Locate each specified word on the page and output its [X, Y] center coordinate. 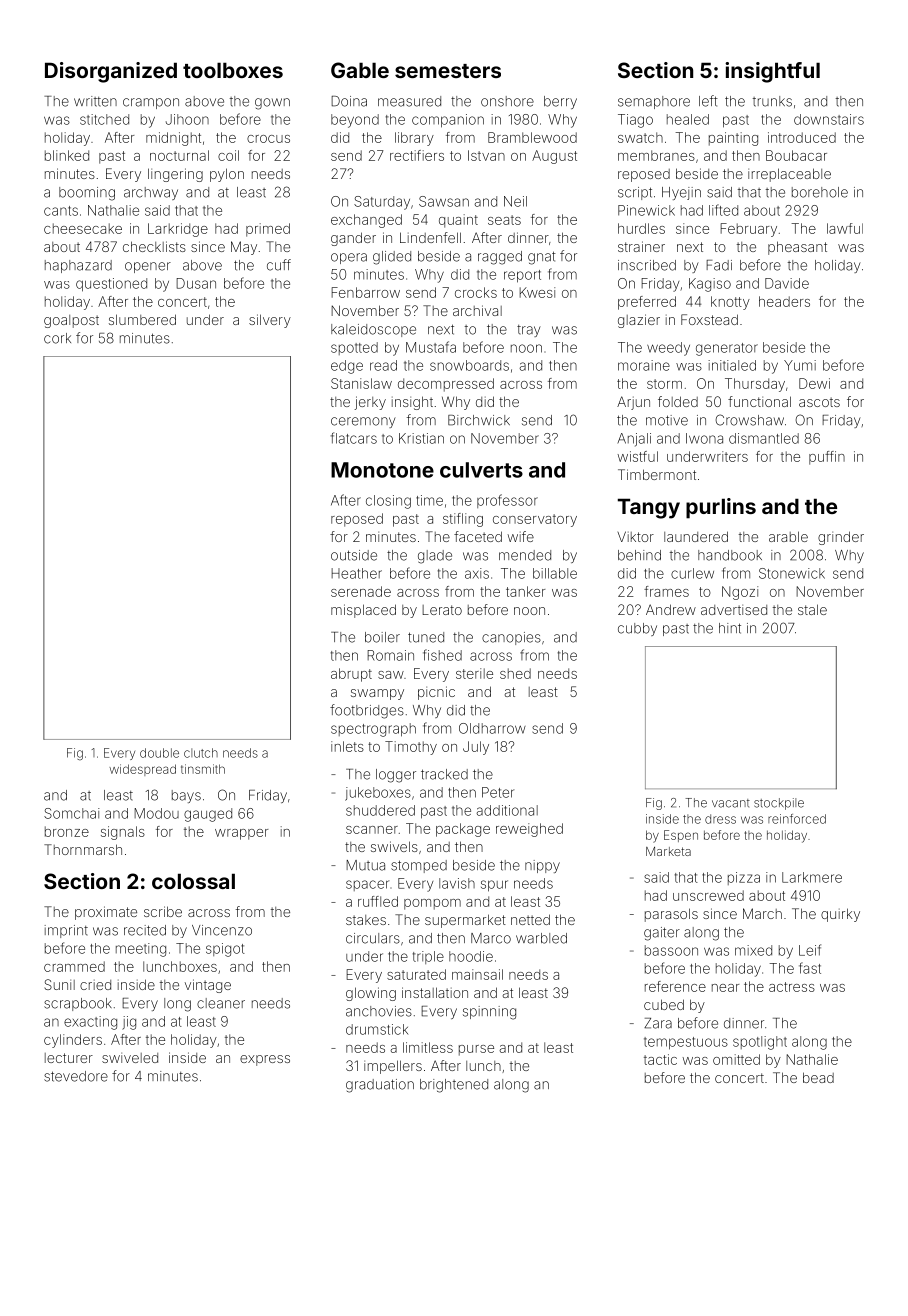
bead [818, 1077]
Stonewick [792, 573]
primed [268, 230]
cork [57, 338]
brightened [454, 1086]
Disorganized [111, 72]
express [265, 1060]
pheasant [797, 248]
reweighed [529, 830]
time [429, 500]
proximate [106, 913]
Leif [810, 950]
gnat [542, 258]
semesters [448, 71]
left [708, 101]
